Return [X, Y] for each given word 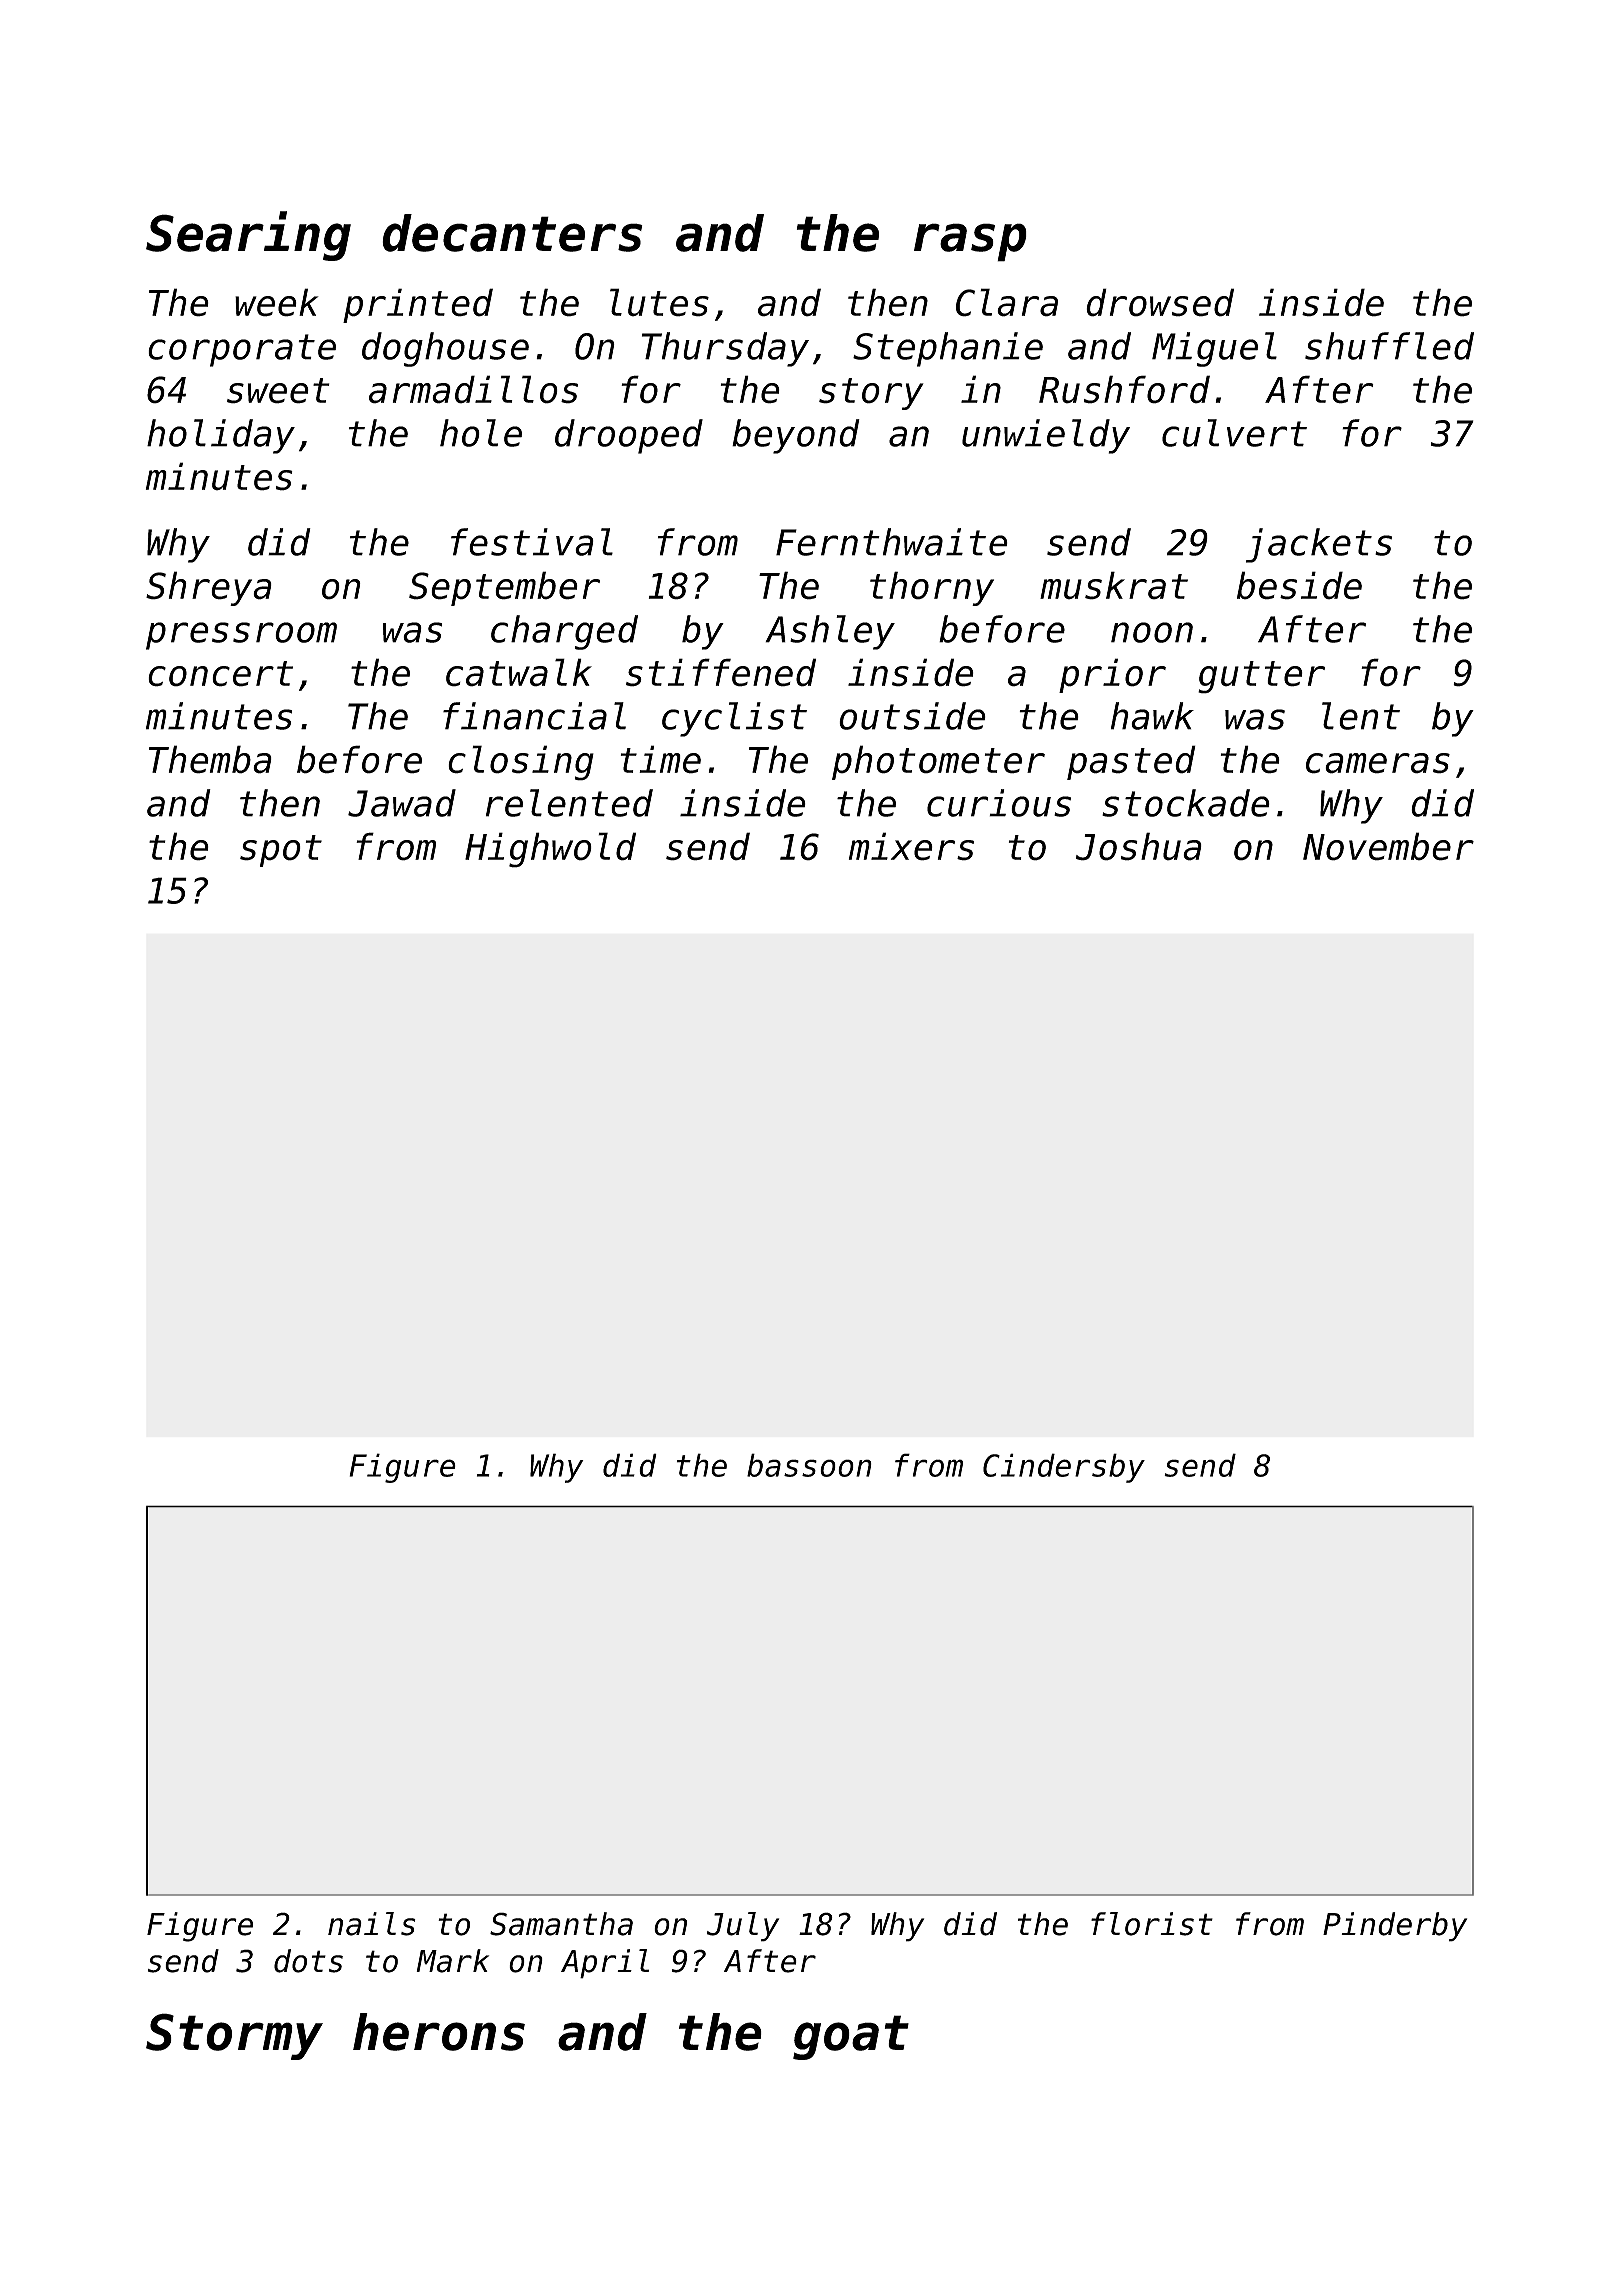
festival [532, 542]
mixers [911, 846]
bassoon [809, 1465]
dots [308, 1961]
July [743, 1927]
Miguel [1214, 349]
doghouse [445, 349]
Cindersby [1064, 1468]
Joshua [1139, 846]
